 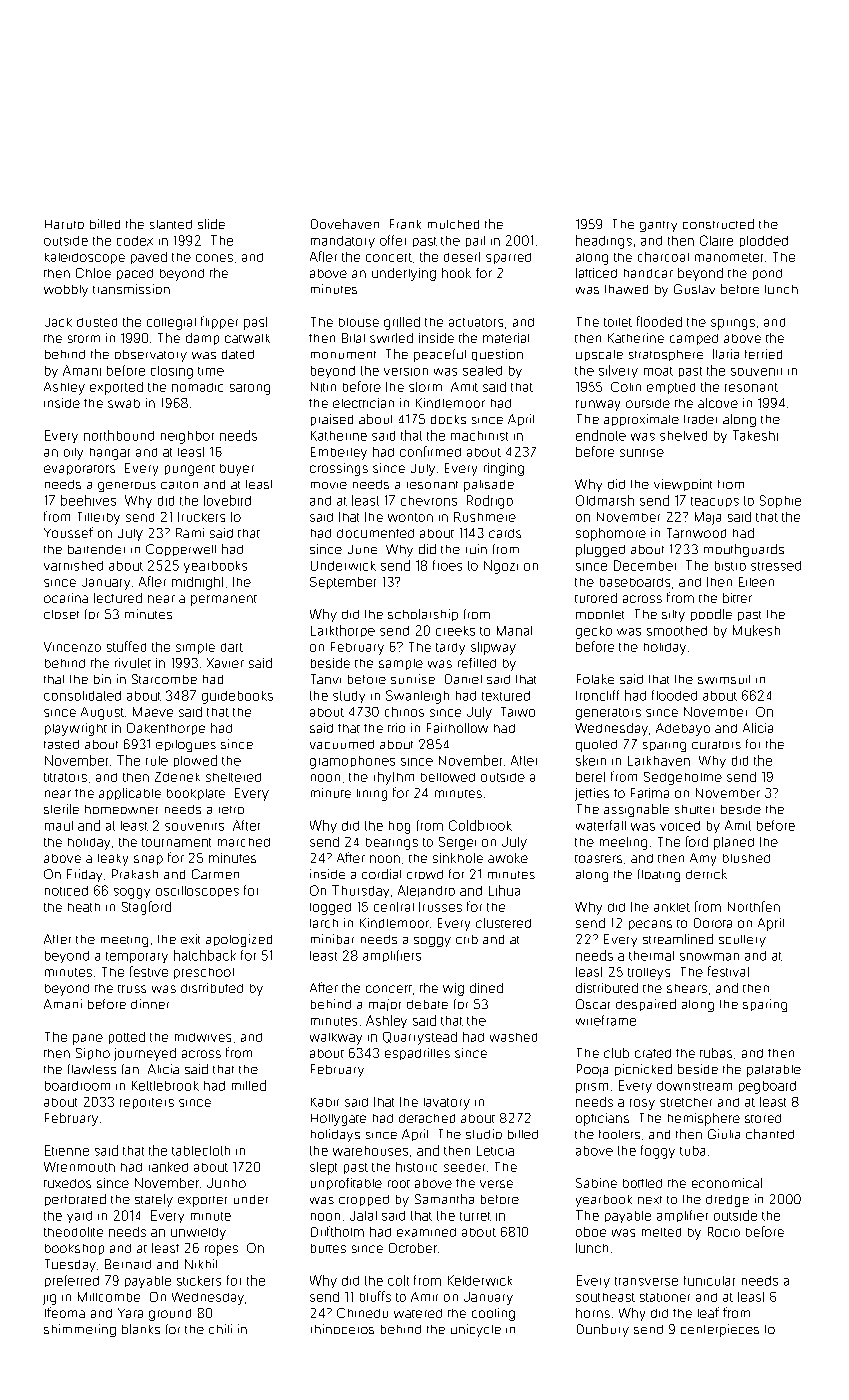 What do you see at coordinates (489, 486) in the screenshot?
I see `palisade` at bounding box center [489, 486].
